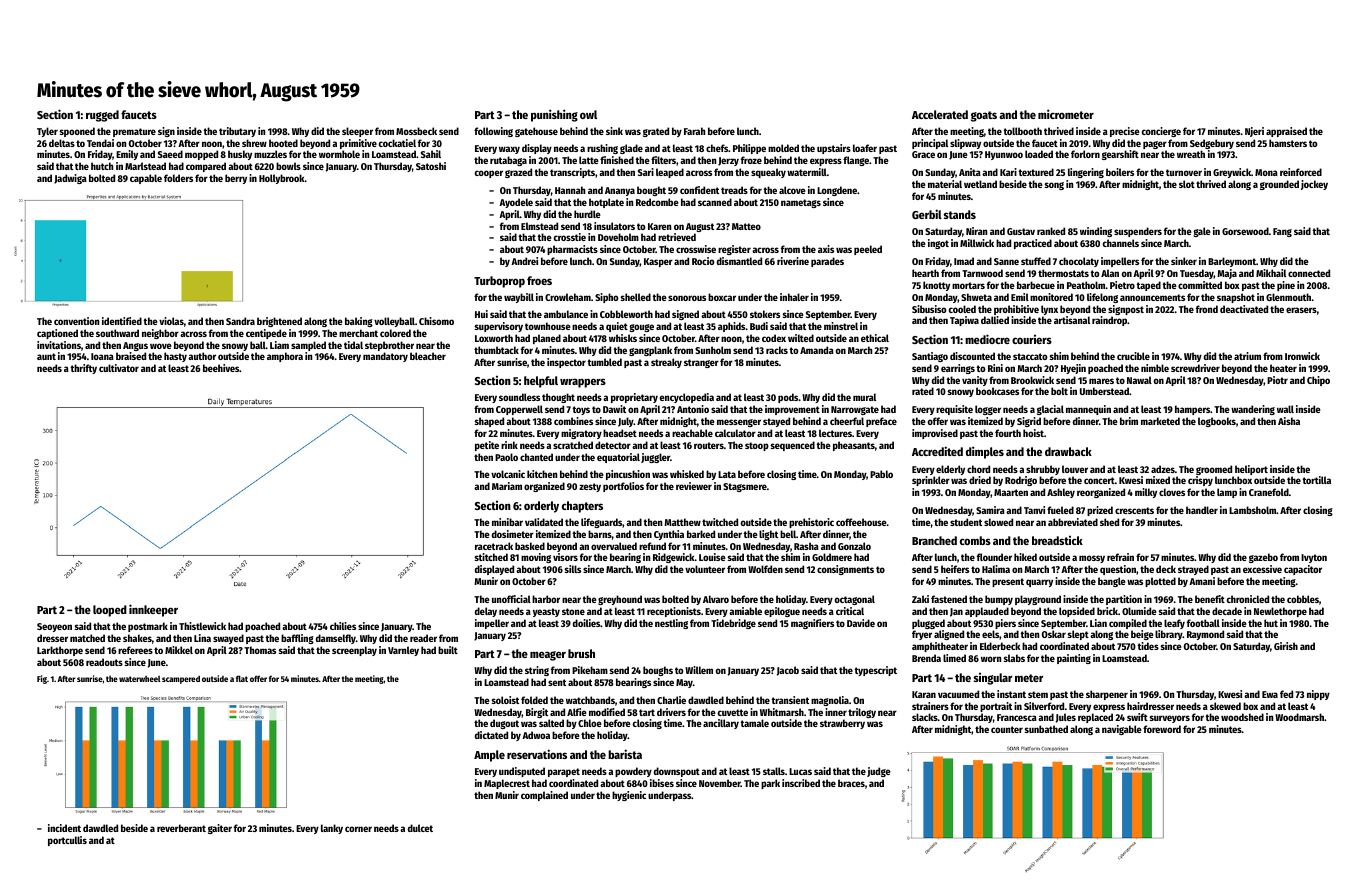 Image resolution: width=1372 pixels, height=887 pixels. I want to click on goats, so click(984, 116).
